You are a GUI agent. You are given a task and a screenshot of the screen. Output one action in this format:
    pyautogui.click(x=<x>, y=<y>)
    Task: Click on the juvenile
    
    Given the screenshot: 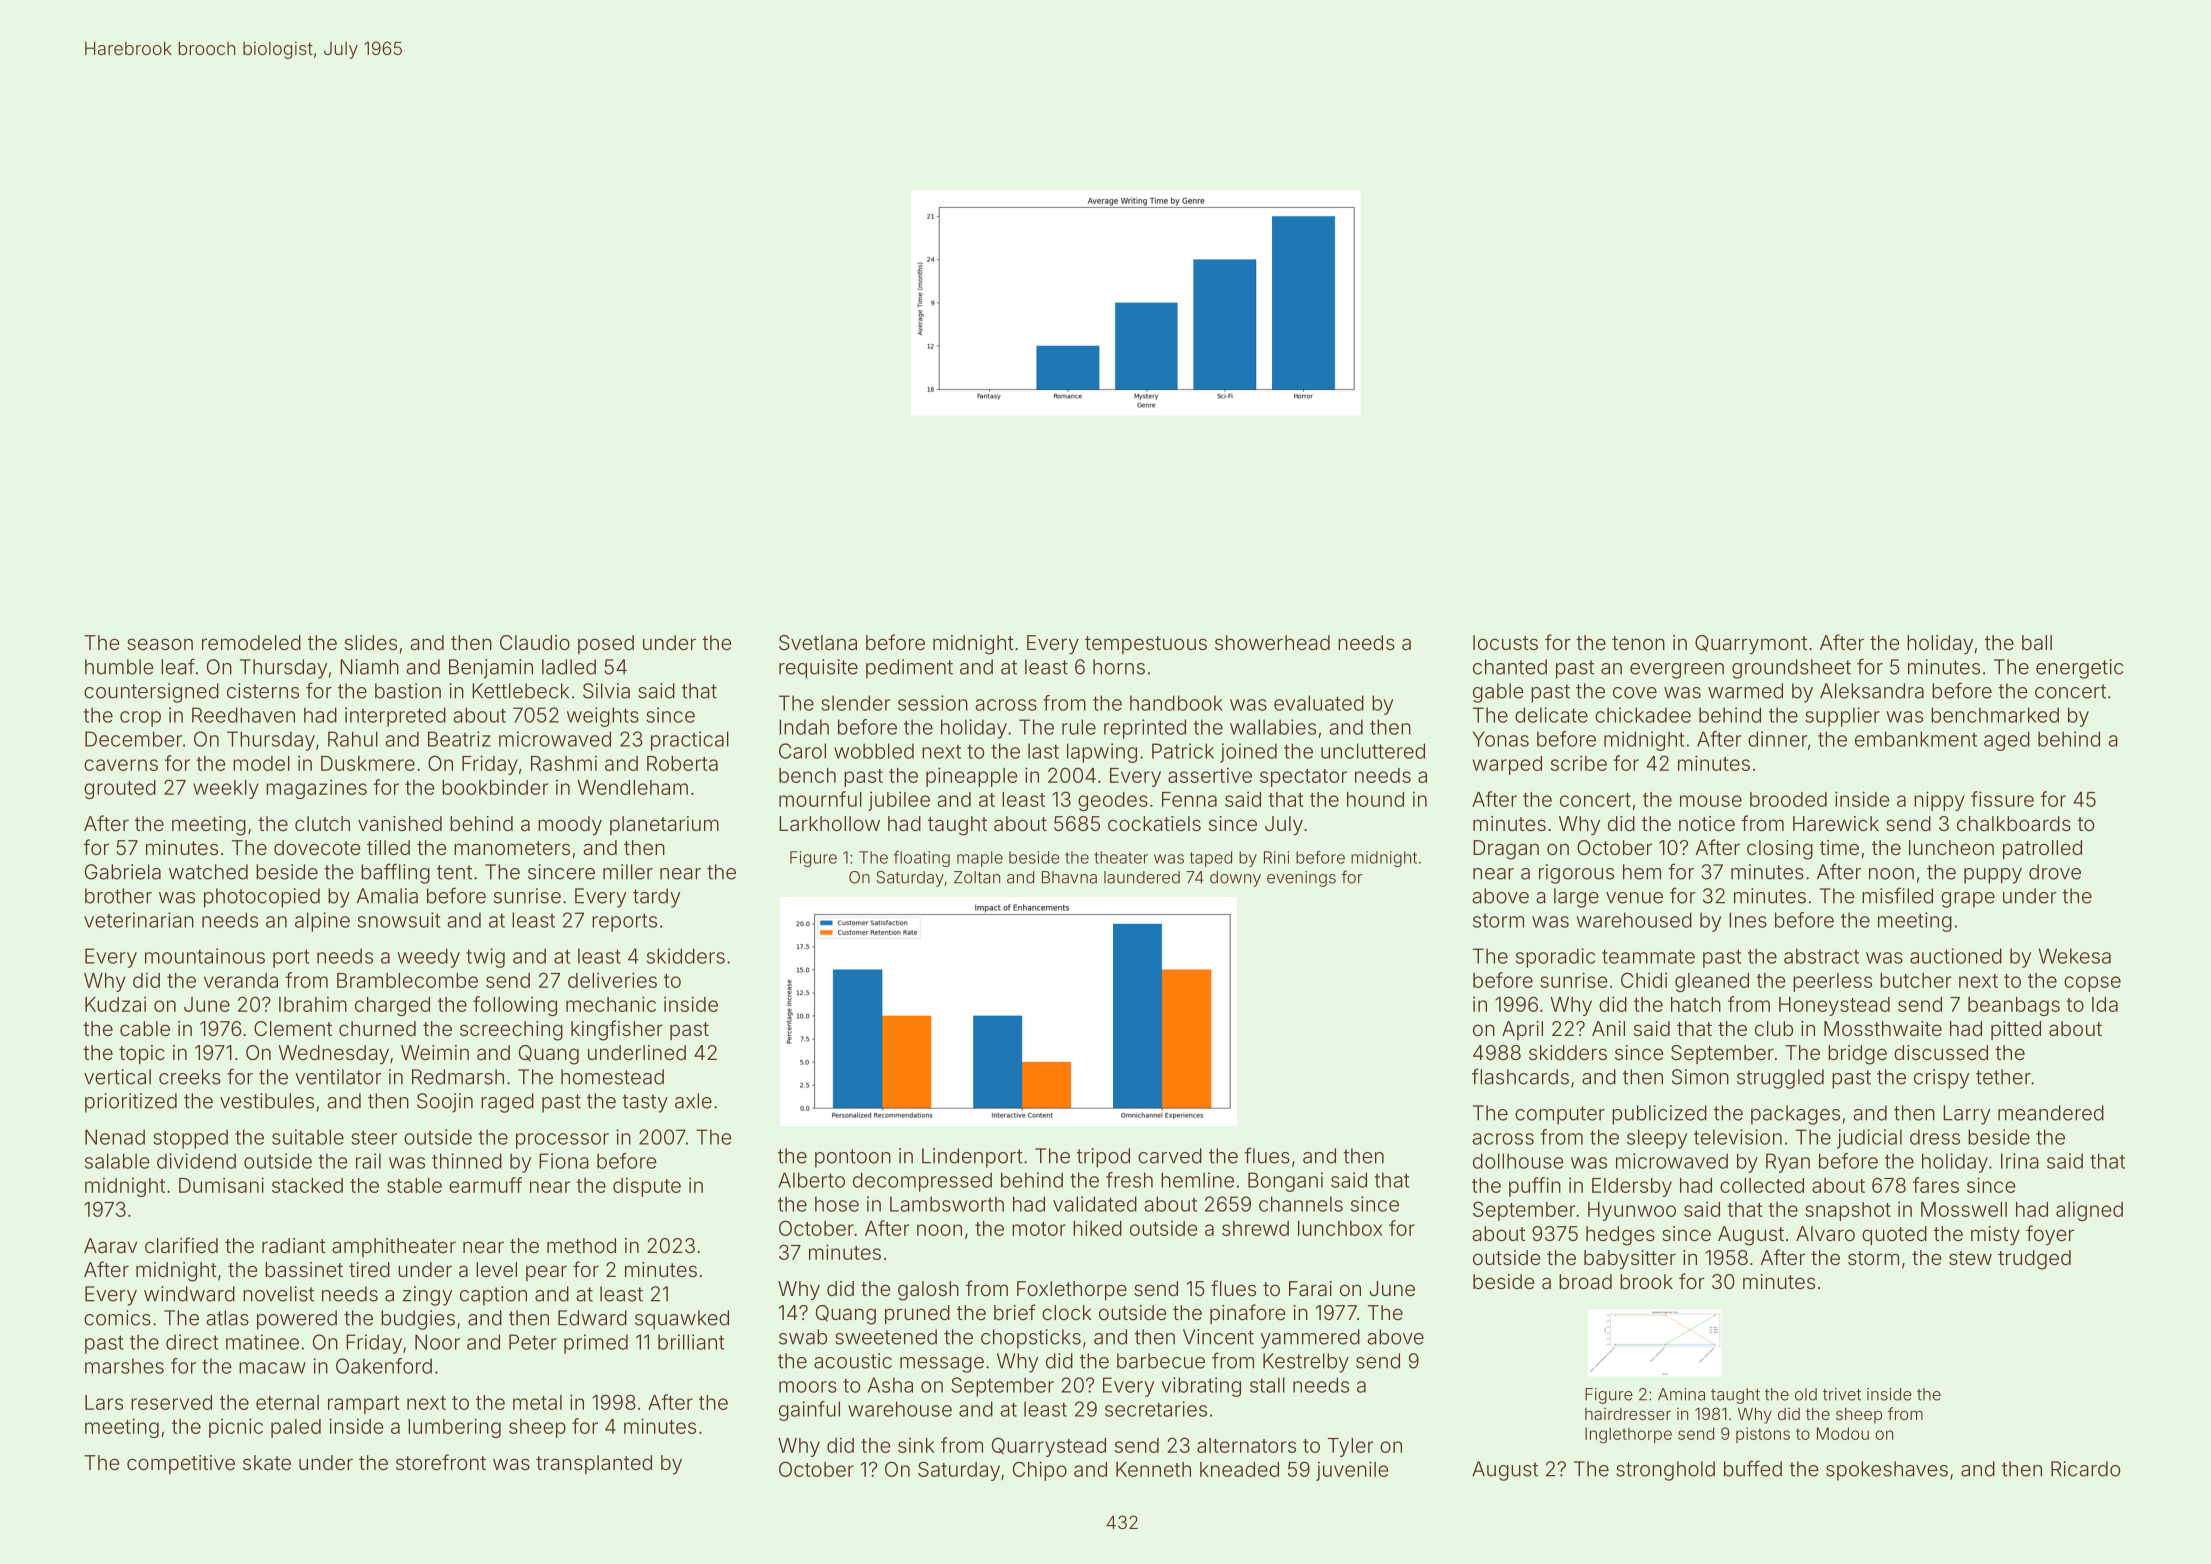 What is the action you would take?
    pyautogui.click(x=1352, y=1471)
